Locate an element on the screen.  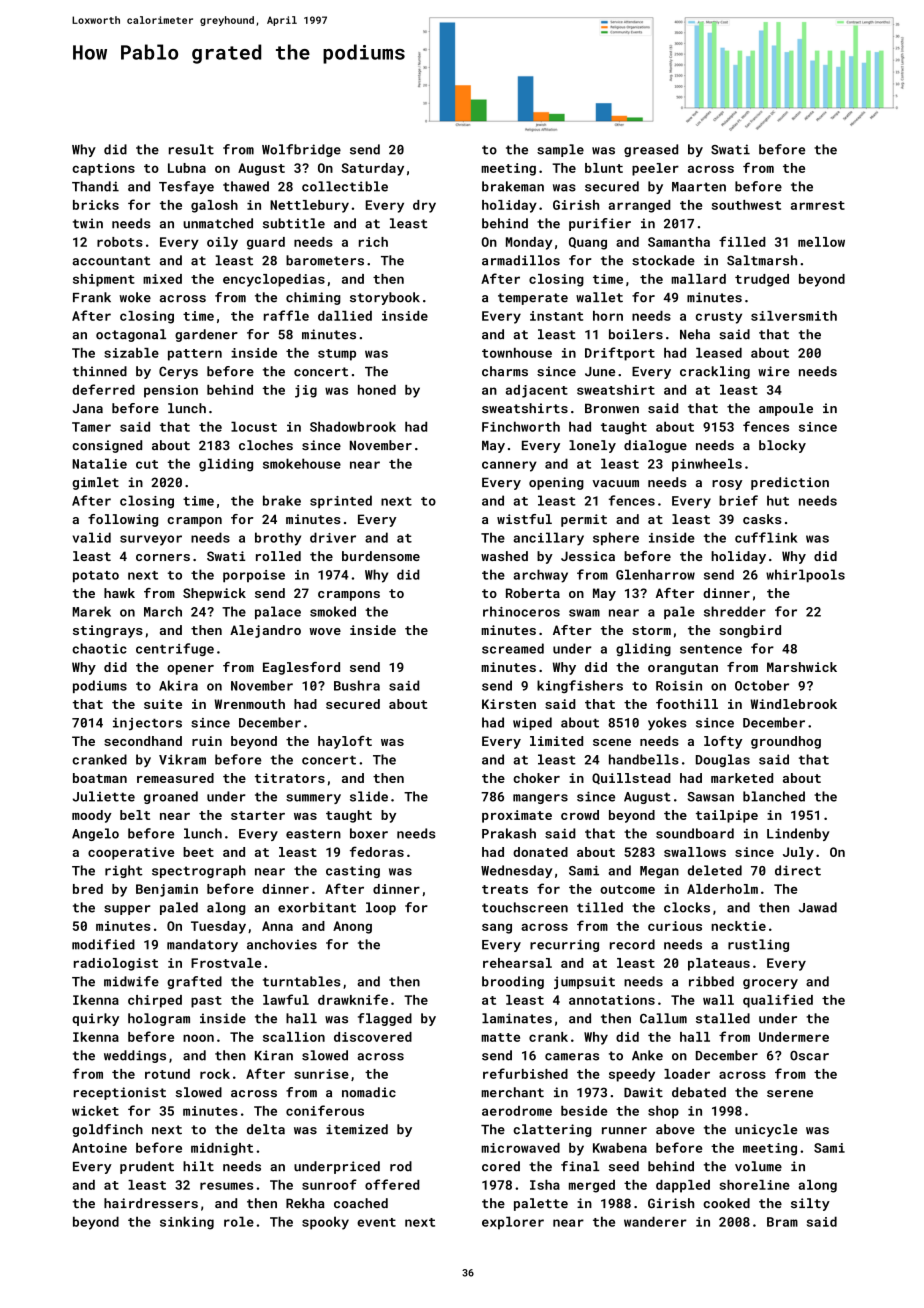
following is located at coordinates (123, 520).
